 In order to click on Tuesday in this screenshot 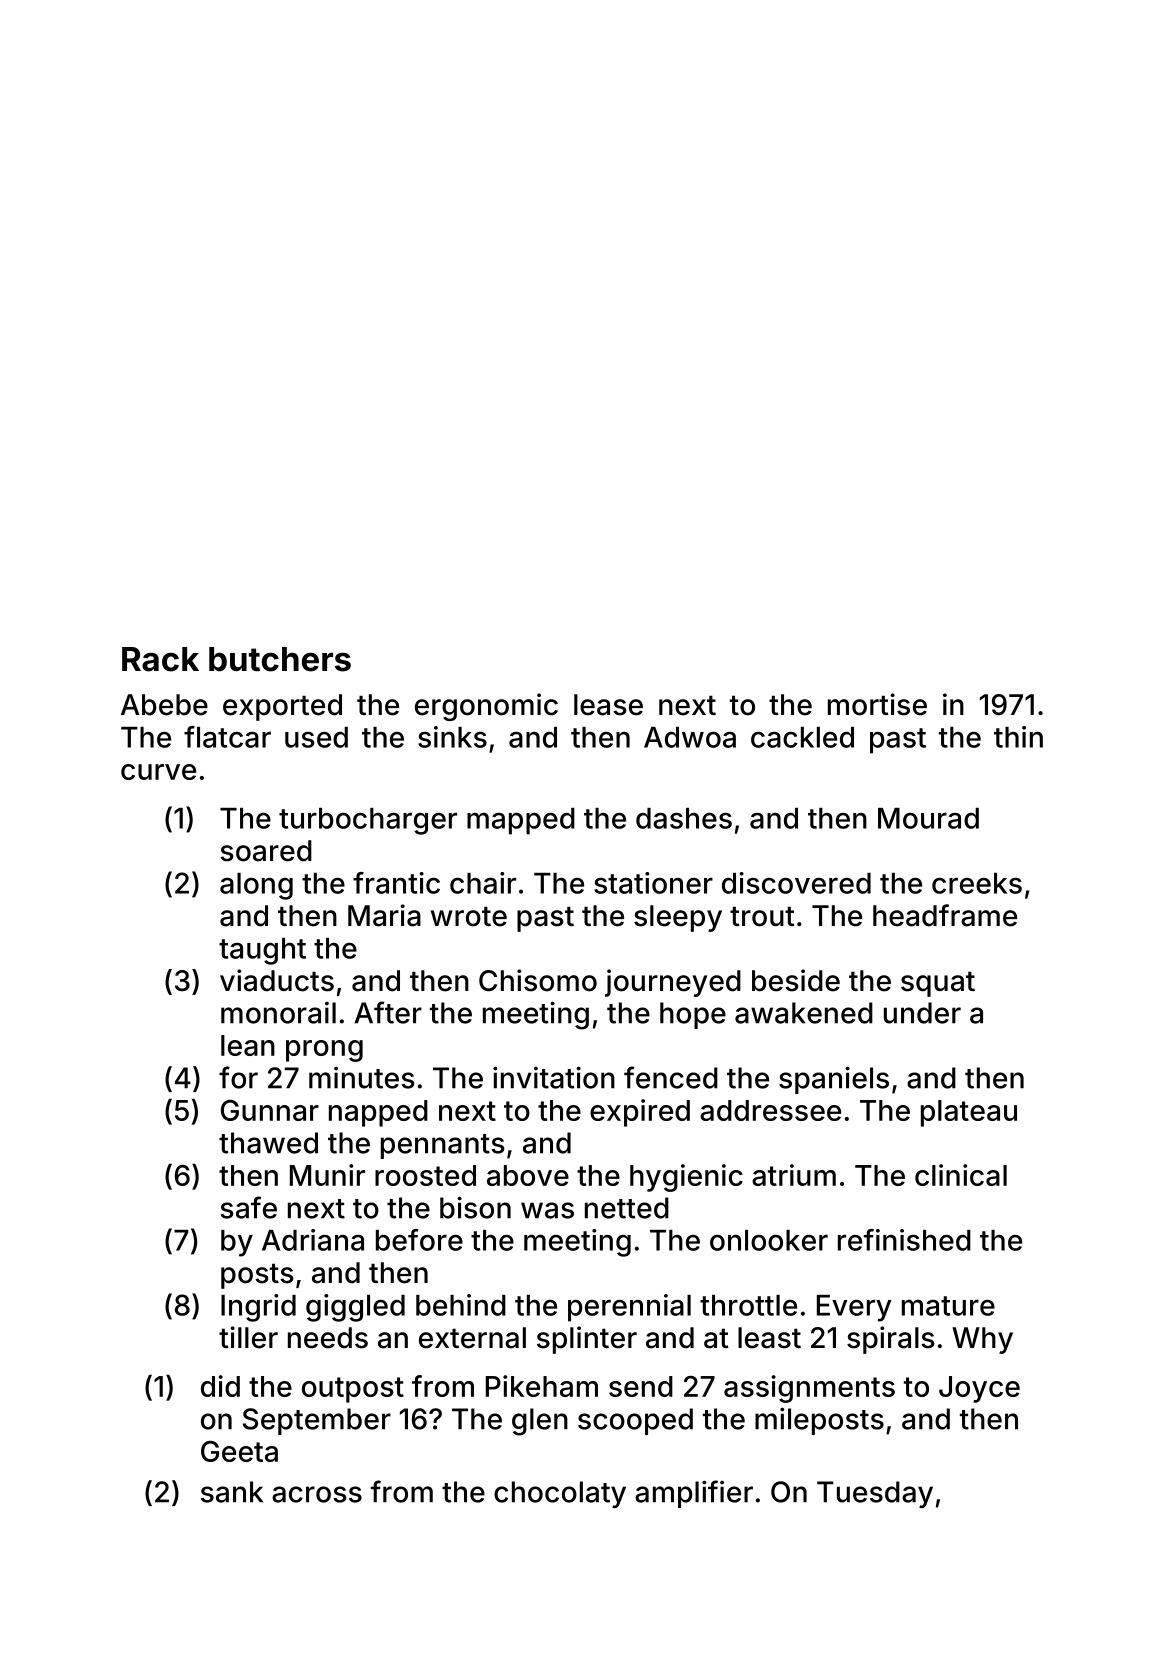, I will do `click(875, 1494)`.
